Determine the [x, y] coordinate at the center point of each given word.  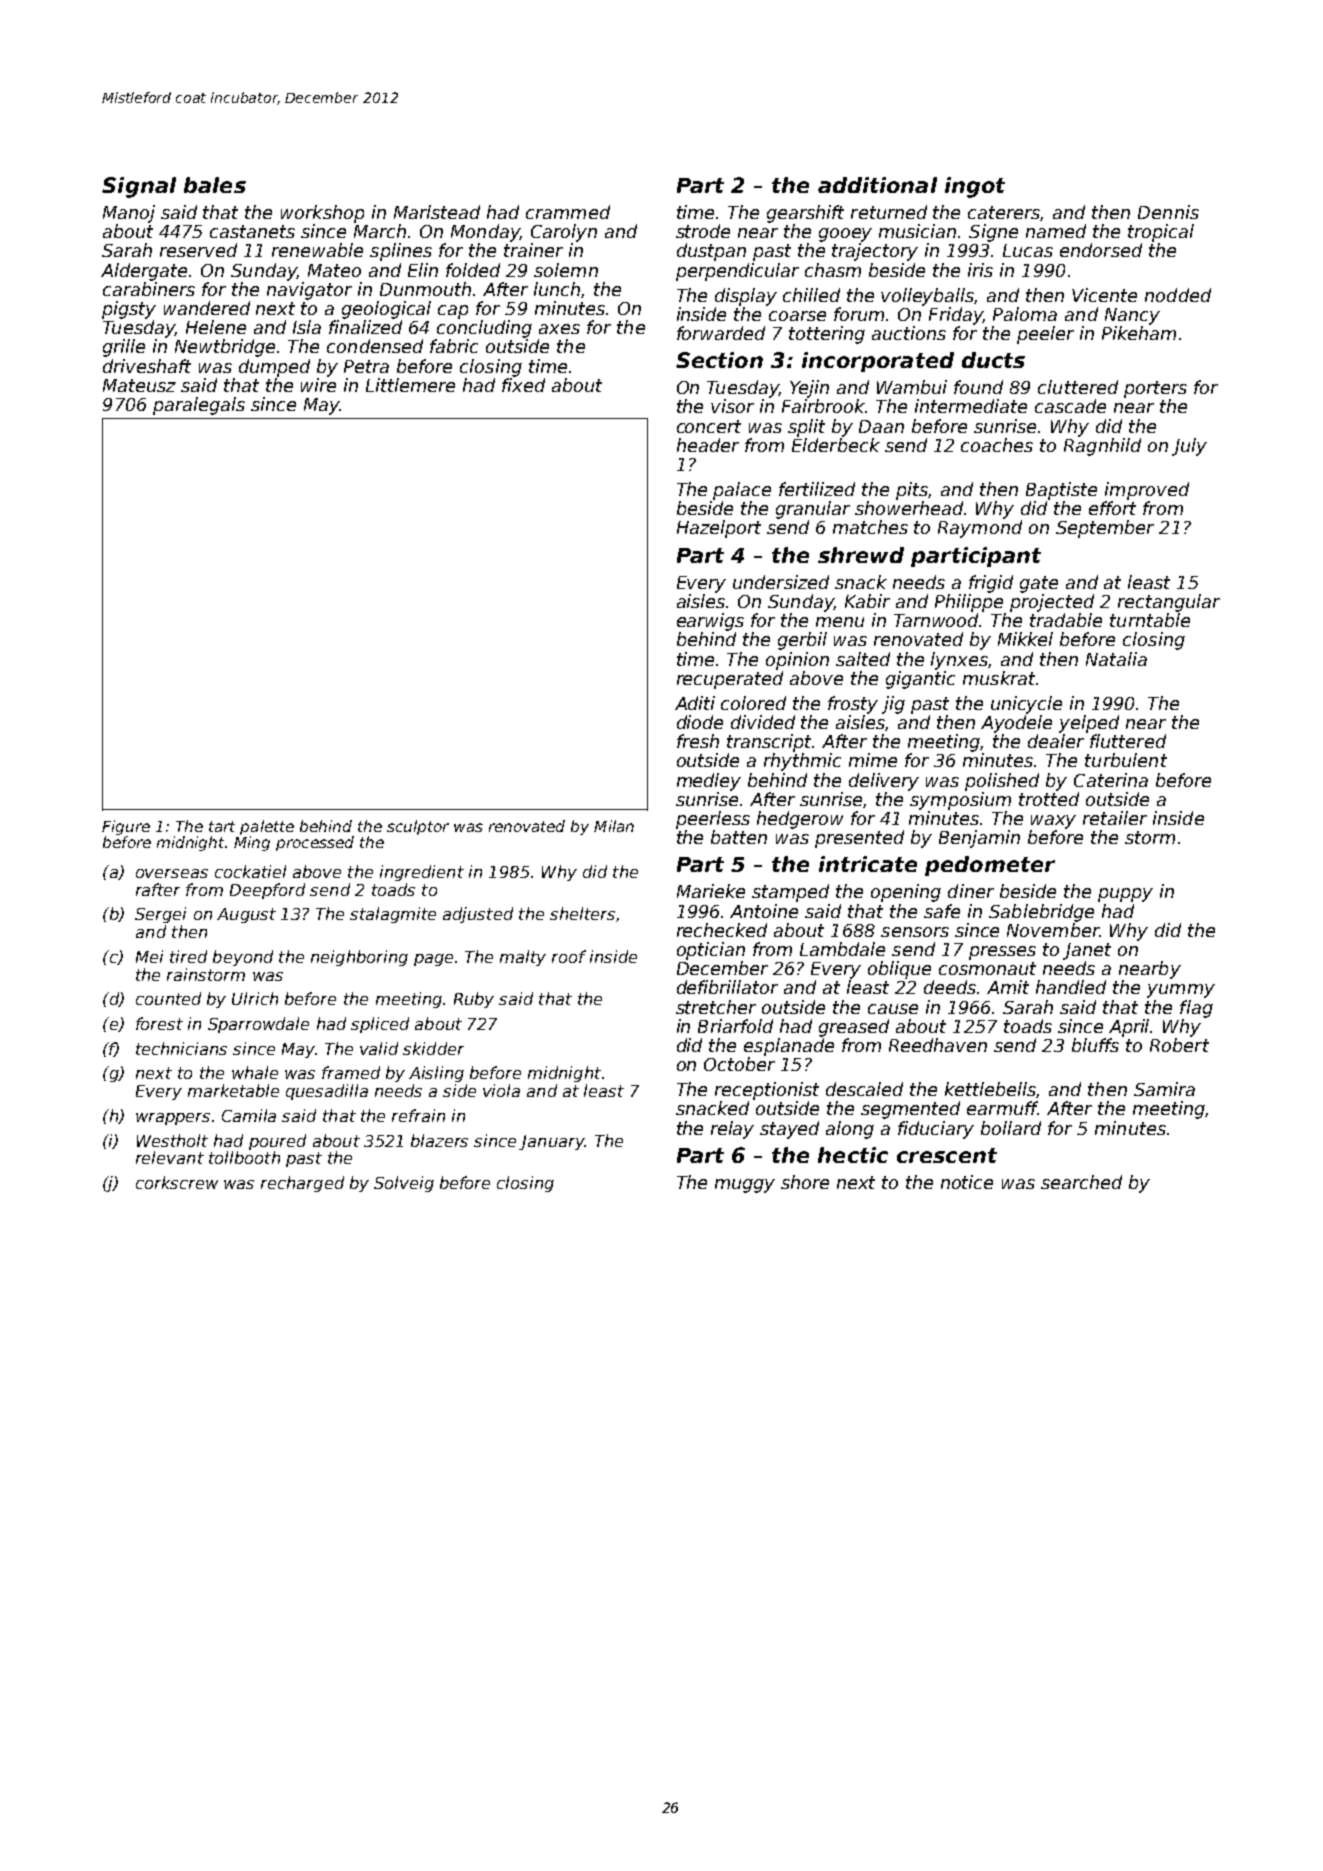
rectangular [1169, 603]
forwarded [721, 333]
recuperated [730, 680]
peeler [1045, 335]
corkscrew [177, 1182]
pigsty [129, 310]
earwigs [710, 622]
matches [870, 527]
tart [222, 826]
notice [967, 1182]
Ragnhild [1102, 447]
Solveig [404, 1184]
